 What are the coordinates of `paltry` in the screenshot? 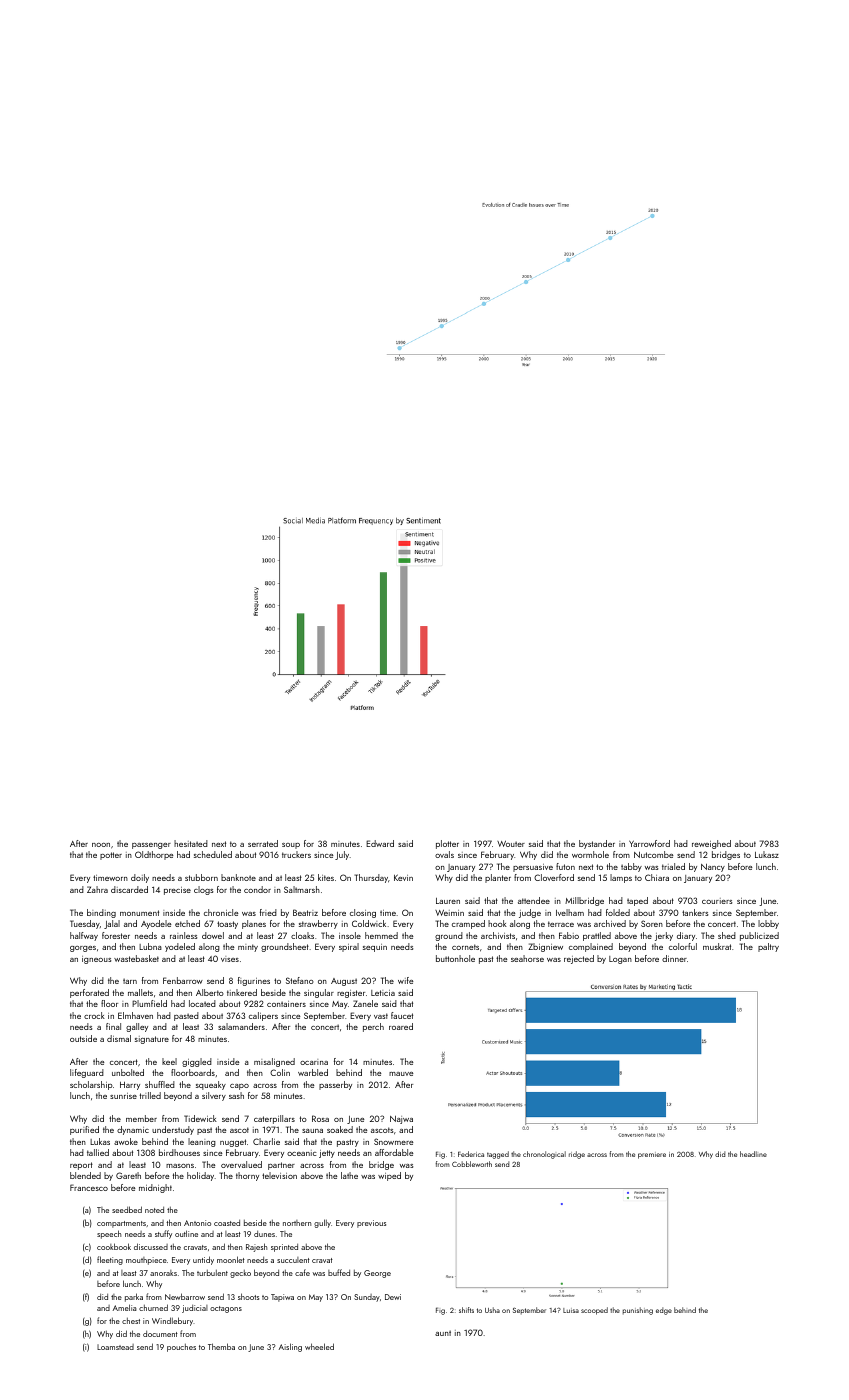 It's located at (768, 947).
